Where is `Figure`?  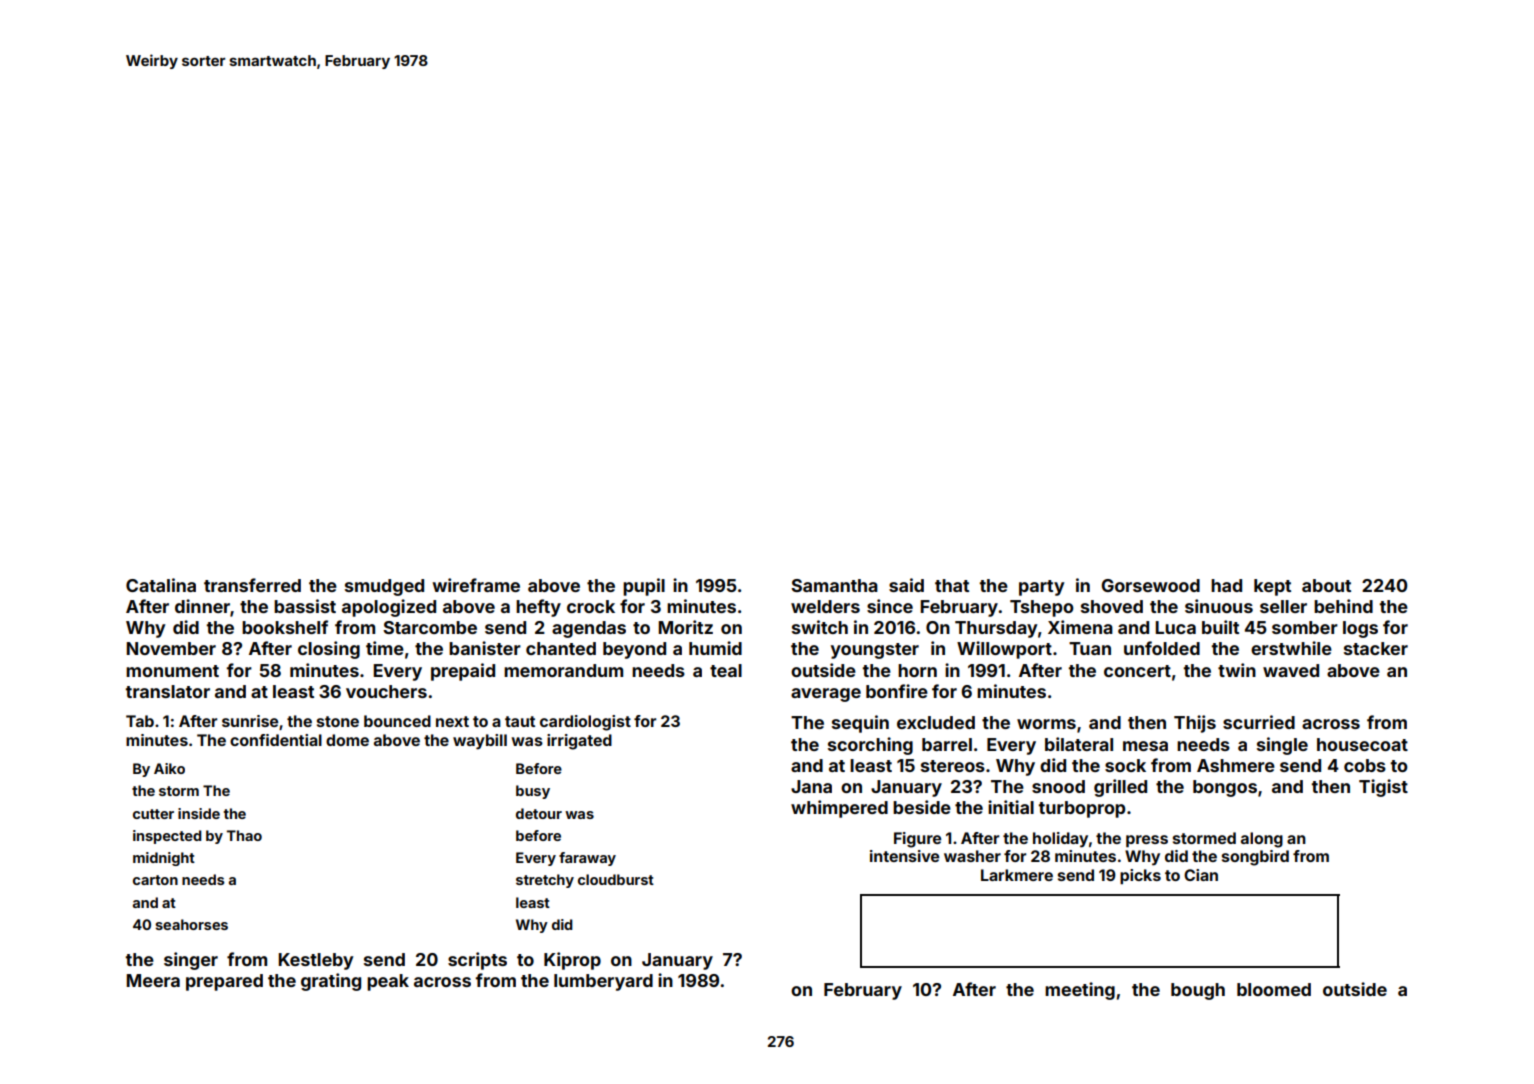
Figure is located at coordinates (917, 840).
